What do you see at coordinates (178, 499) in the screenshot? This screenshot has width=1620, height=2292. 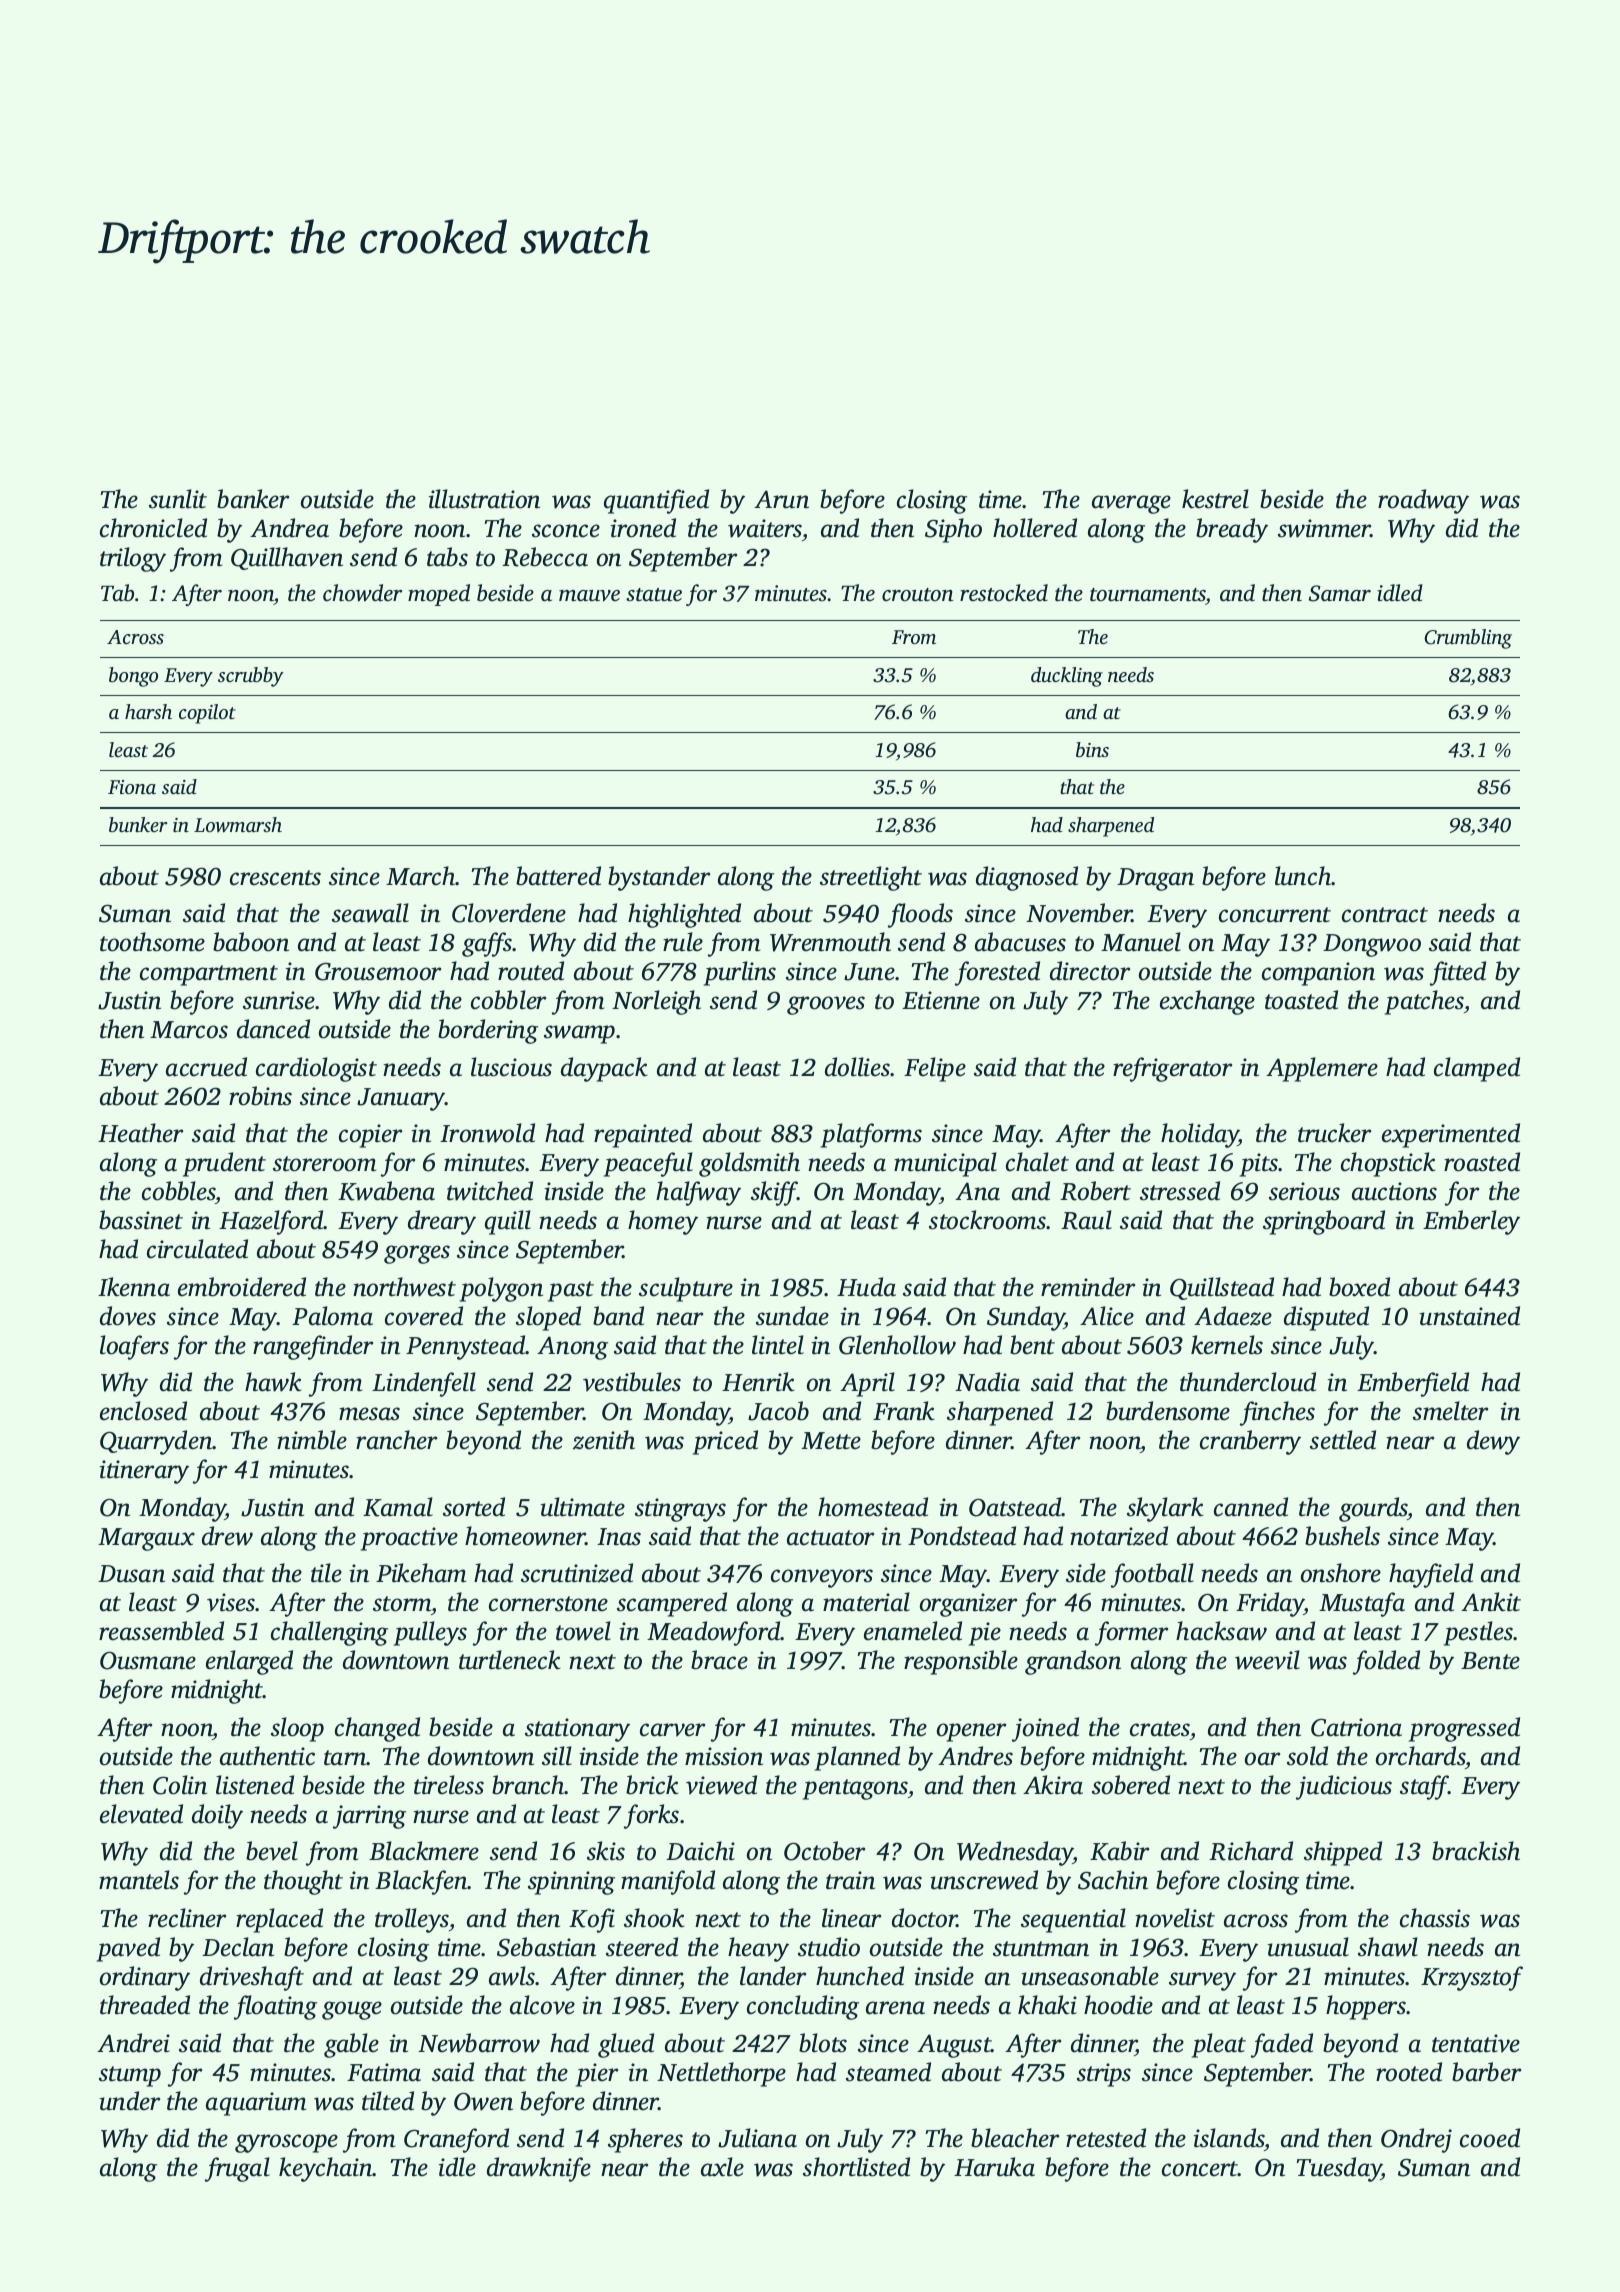 I see `sunlit` at bounding box center [178, 499].
